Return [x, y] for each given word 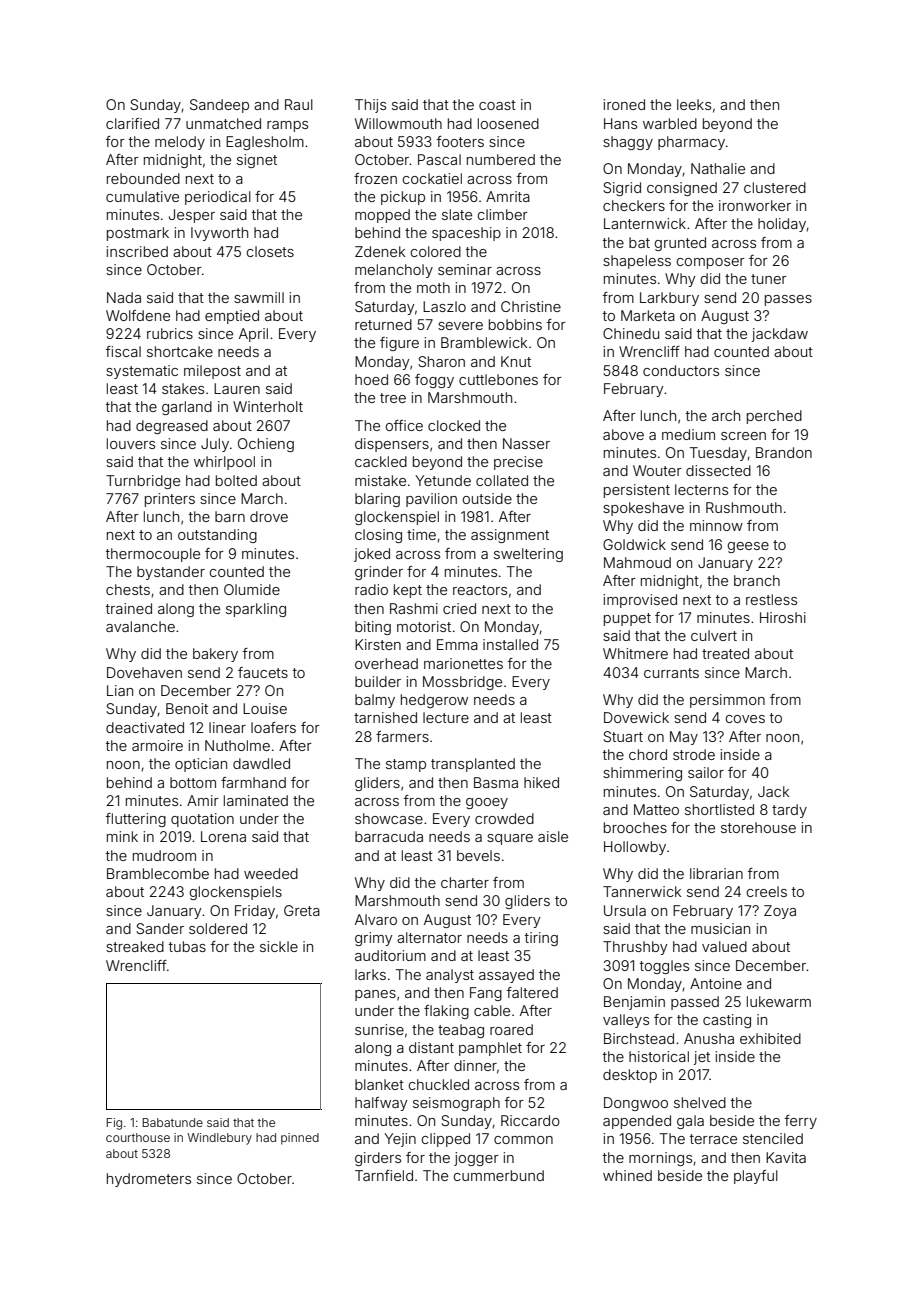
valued [724, 946]
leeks [694, 104]
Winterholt [268, 406]
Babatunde [172, 1122]
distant [431, 1047]
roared [511, 1029]
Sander [160, 928]
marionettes [463, 663]
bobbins [515, 324]
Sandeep [219, 106]
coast [497, 105]
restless [771, 599]
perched [774, 417]
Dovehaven [144, 672]
